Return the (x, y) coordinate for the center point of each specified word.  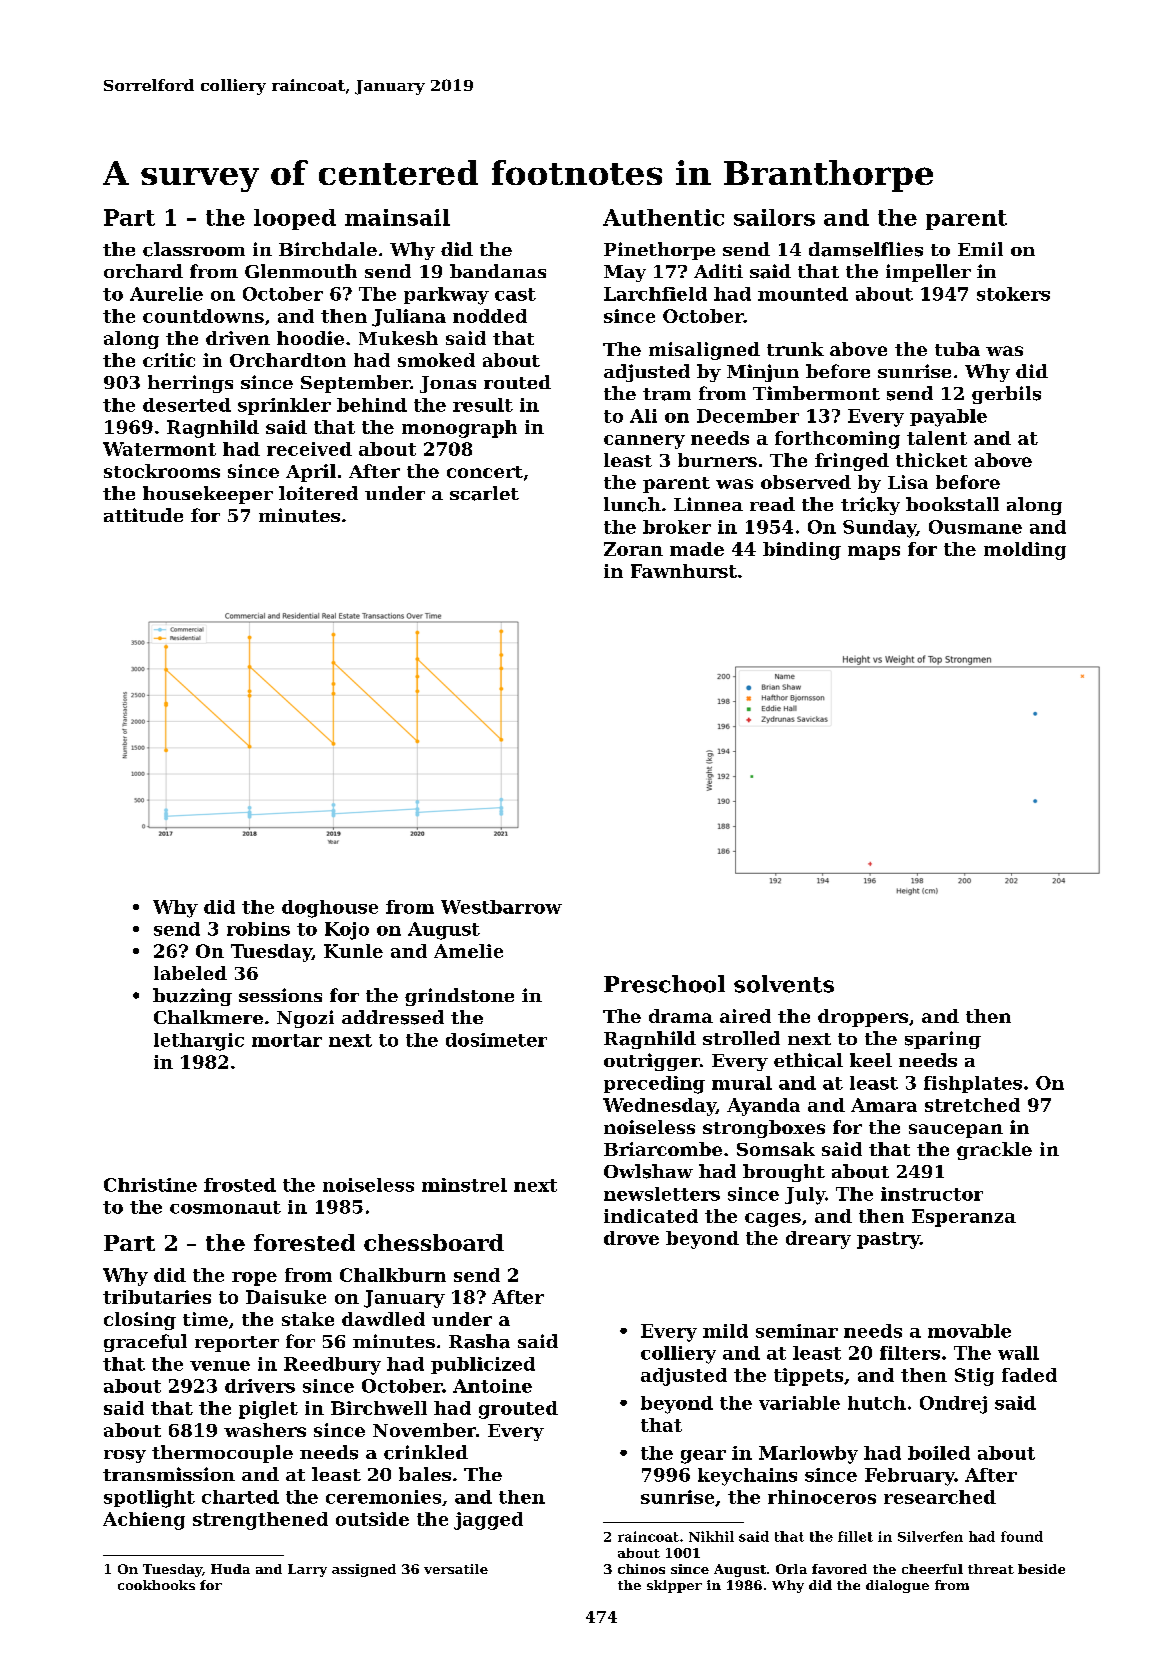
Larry (307, 1570)
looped (295, 219)
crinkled (426, 1452)
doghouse (330, 909)
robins (258, 929)
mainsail (397, 217)
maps (874, 553)
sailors (774, 217)
